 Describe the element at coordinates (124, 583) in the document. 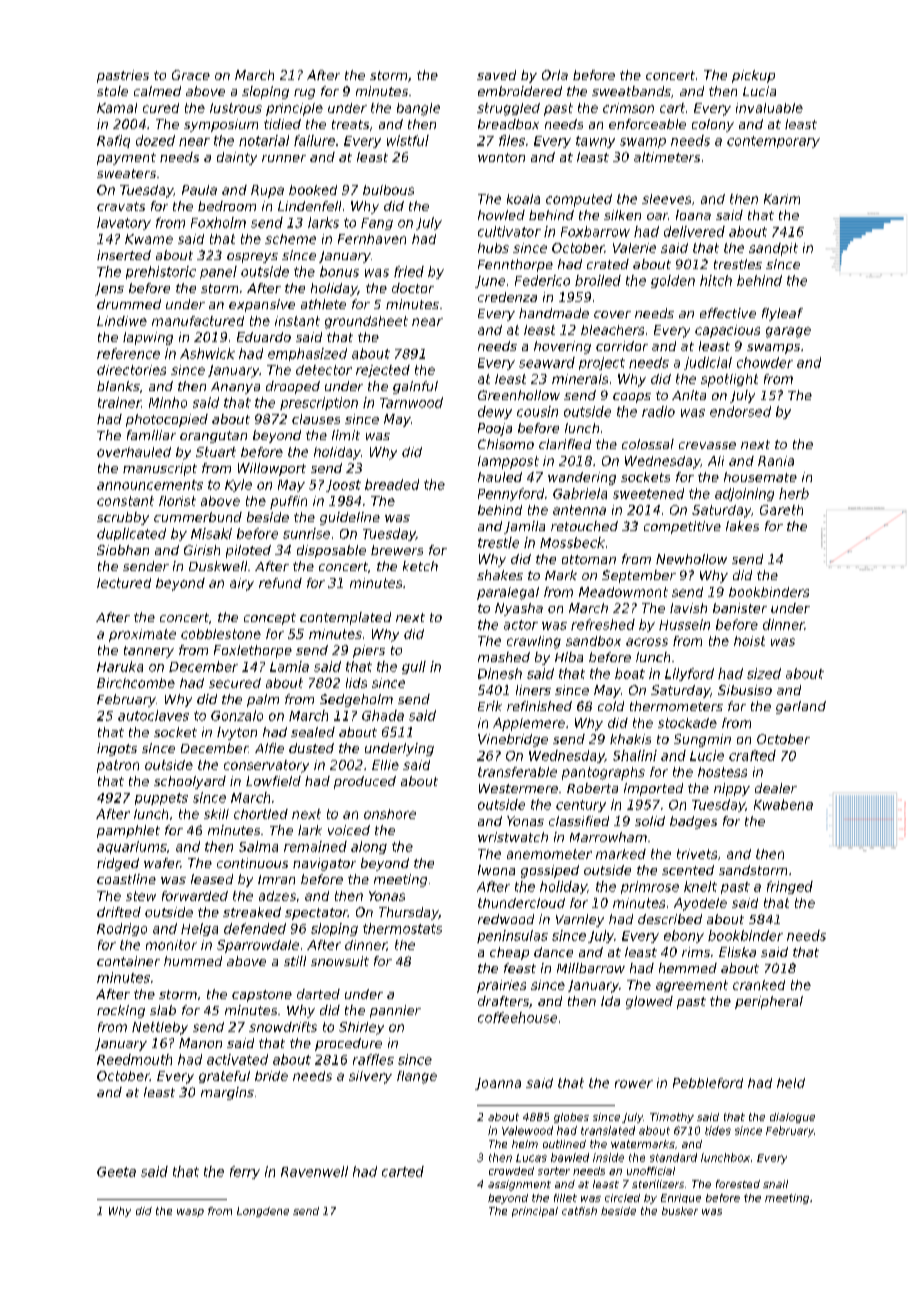

I see `lectured` at that location.
